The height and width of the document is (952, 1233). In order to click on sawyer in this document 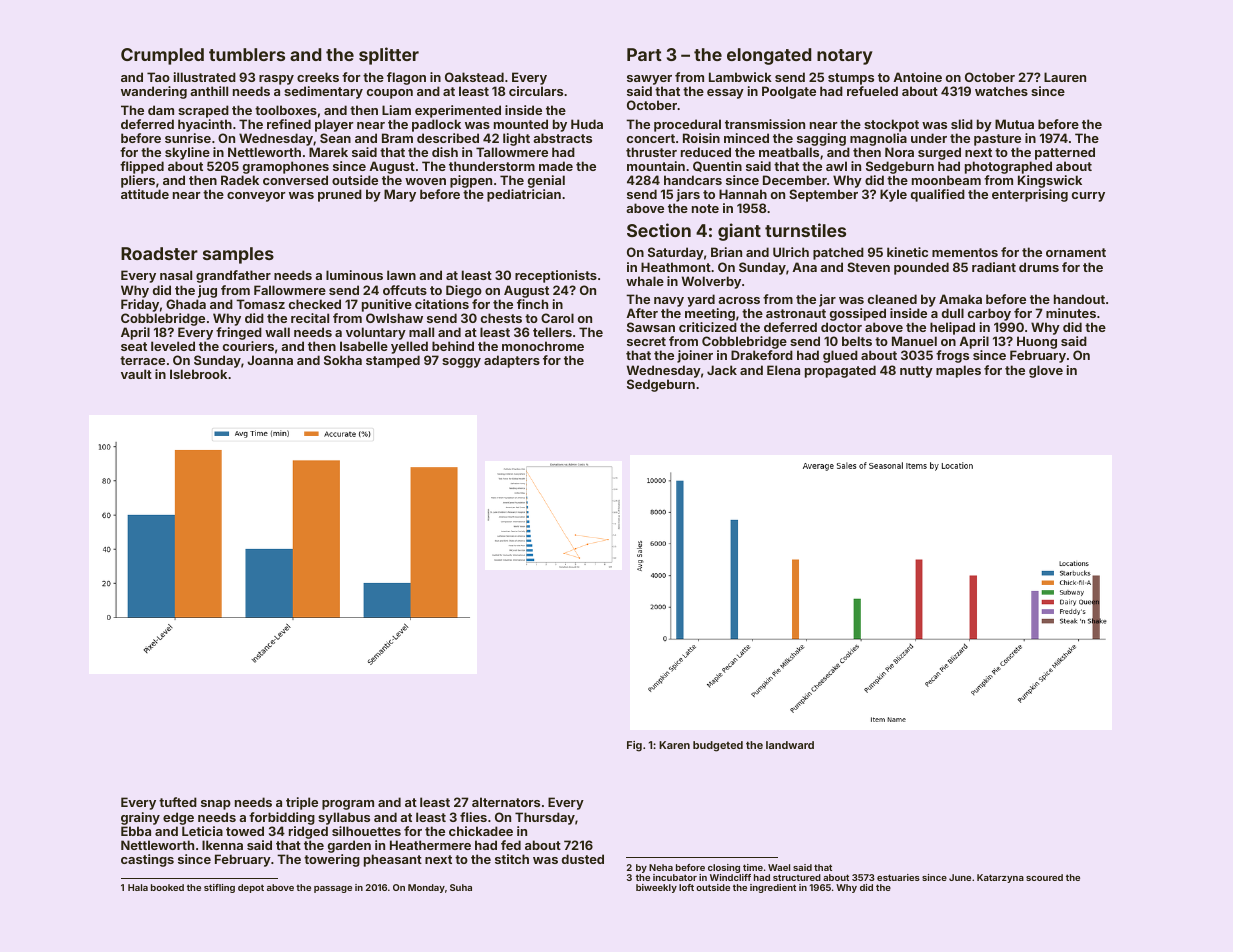, I will do `click(649, 80)`.
